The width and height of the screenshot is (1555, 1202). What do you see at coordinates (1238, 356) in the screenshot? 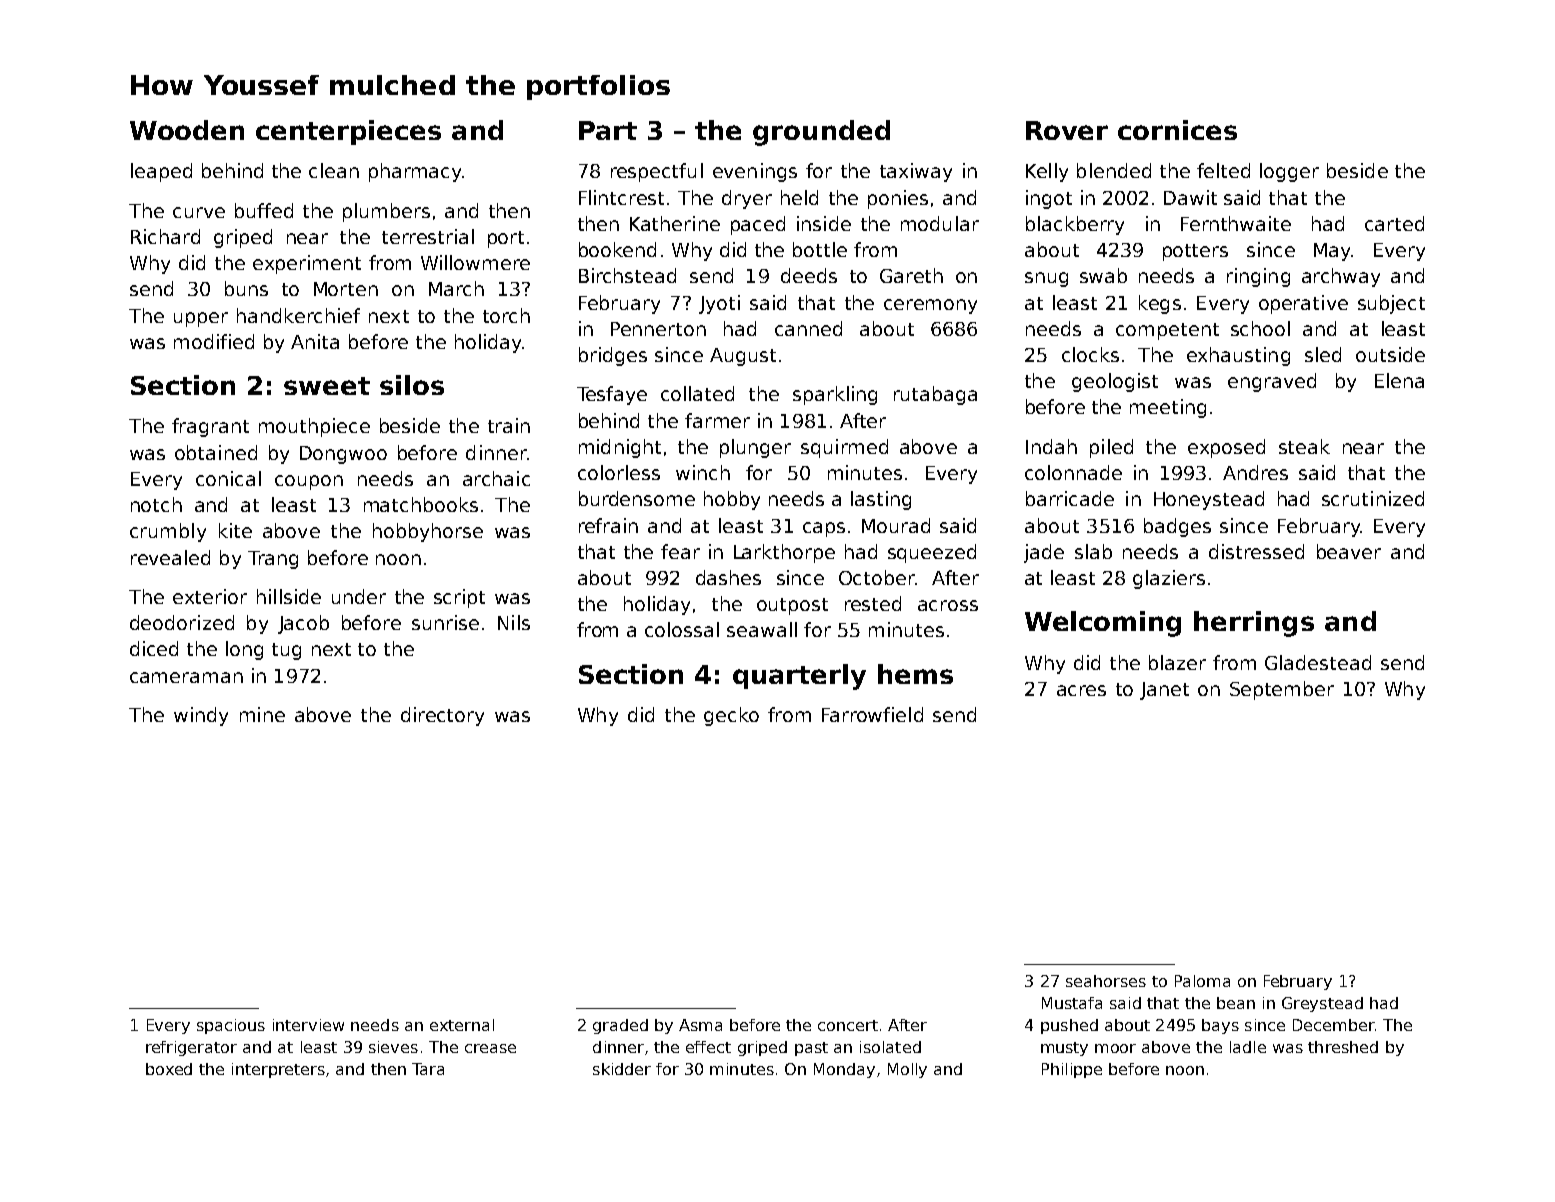
I see `exhausting` at bounding box center [1238, 356].
